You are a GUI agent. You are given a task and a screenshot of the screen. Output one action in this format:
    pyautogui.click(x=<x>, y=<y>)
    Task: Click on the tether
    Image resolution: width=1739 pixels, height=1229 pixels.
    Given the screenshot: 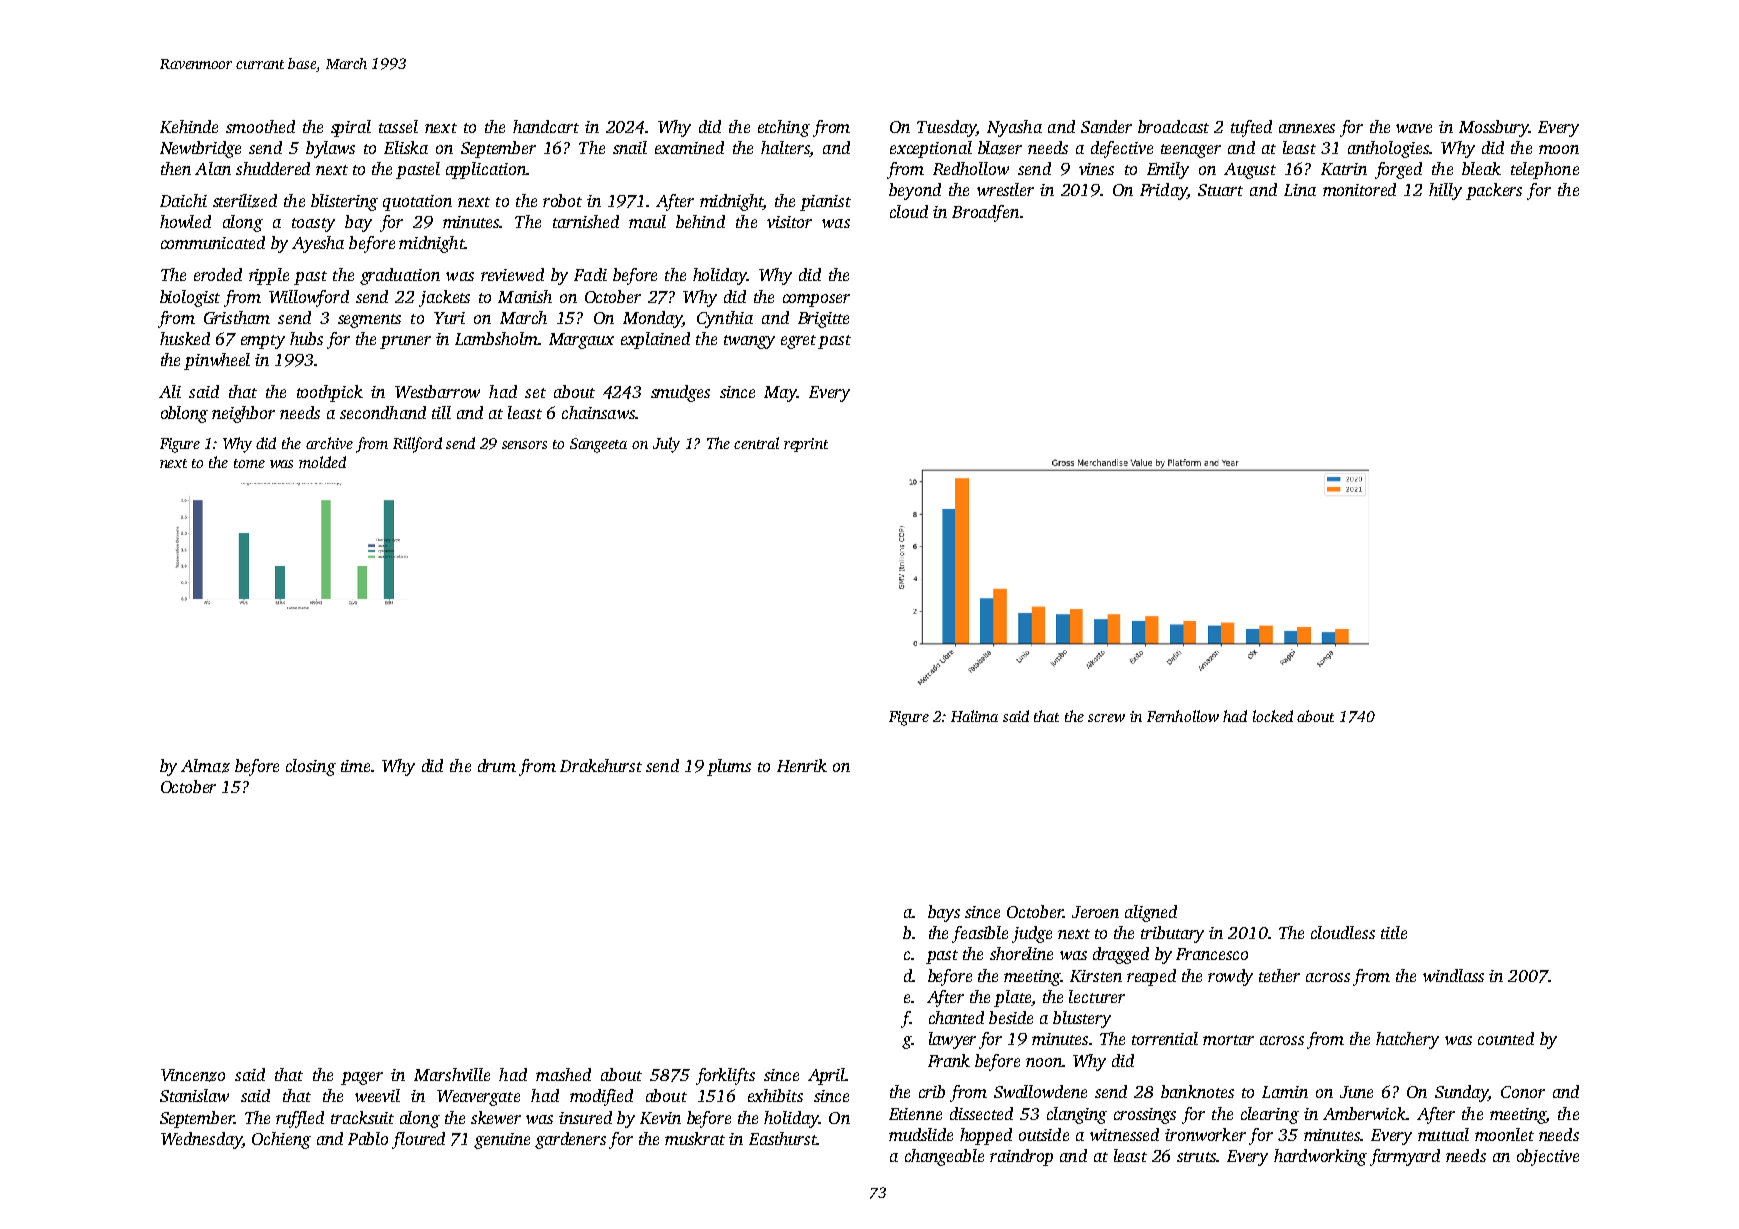 What is the action you would take?
    pyautogui.click(x=1279, y=975)
